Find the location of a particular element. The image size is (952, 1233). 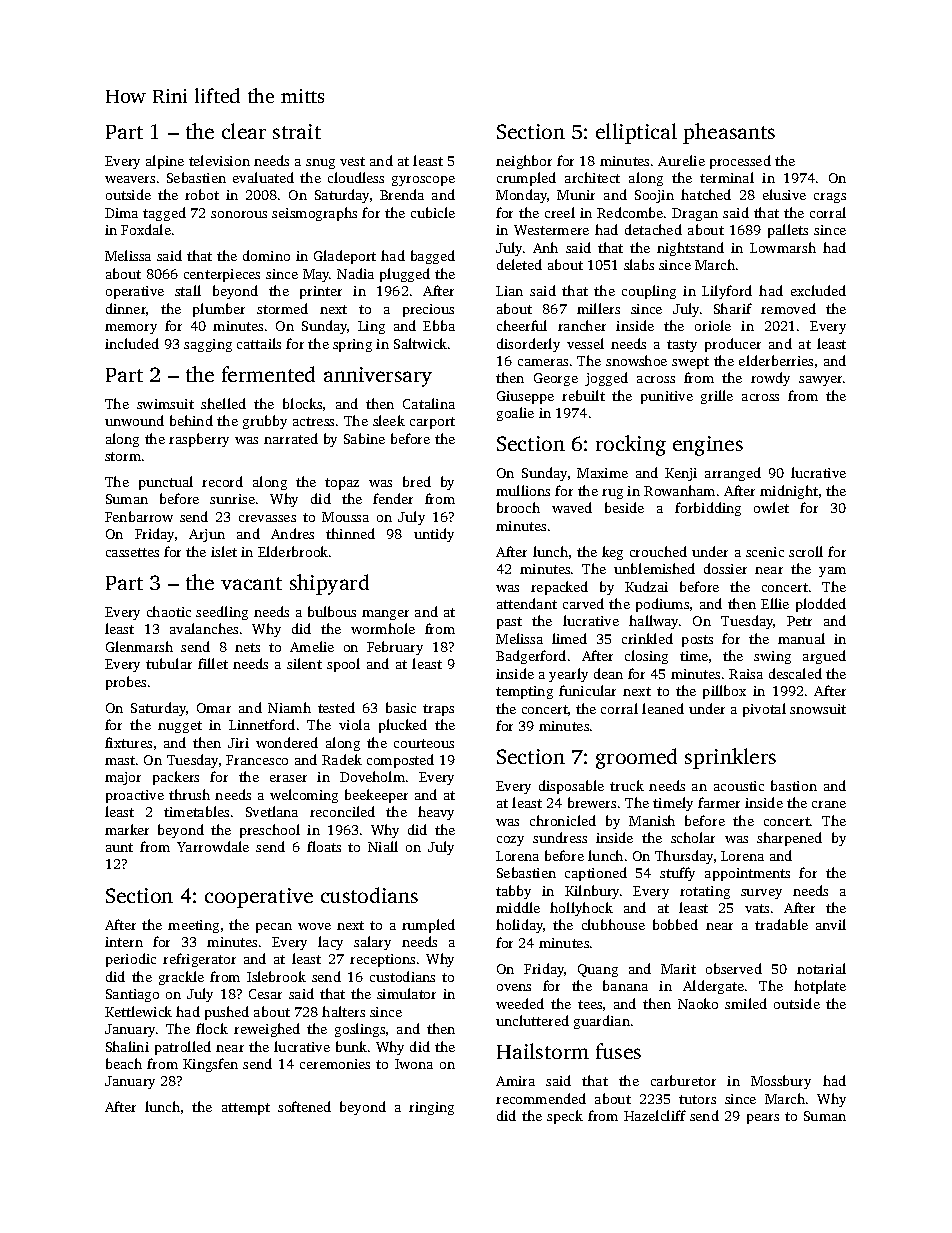

attempt is located at coordinates (246, 1109).
